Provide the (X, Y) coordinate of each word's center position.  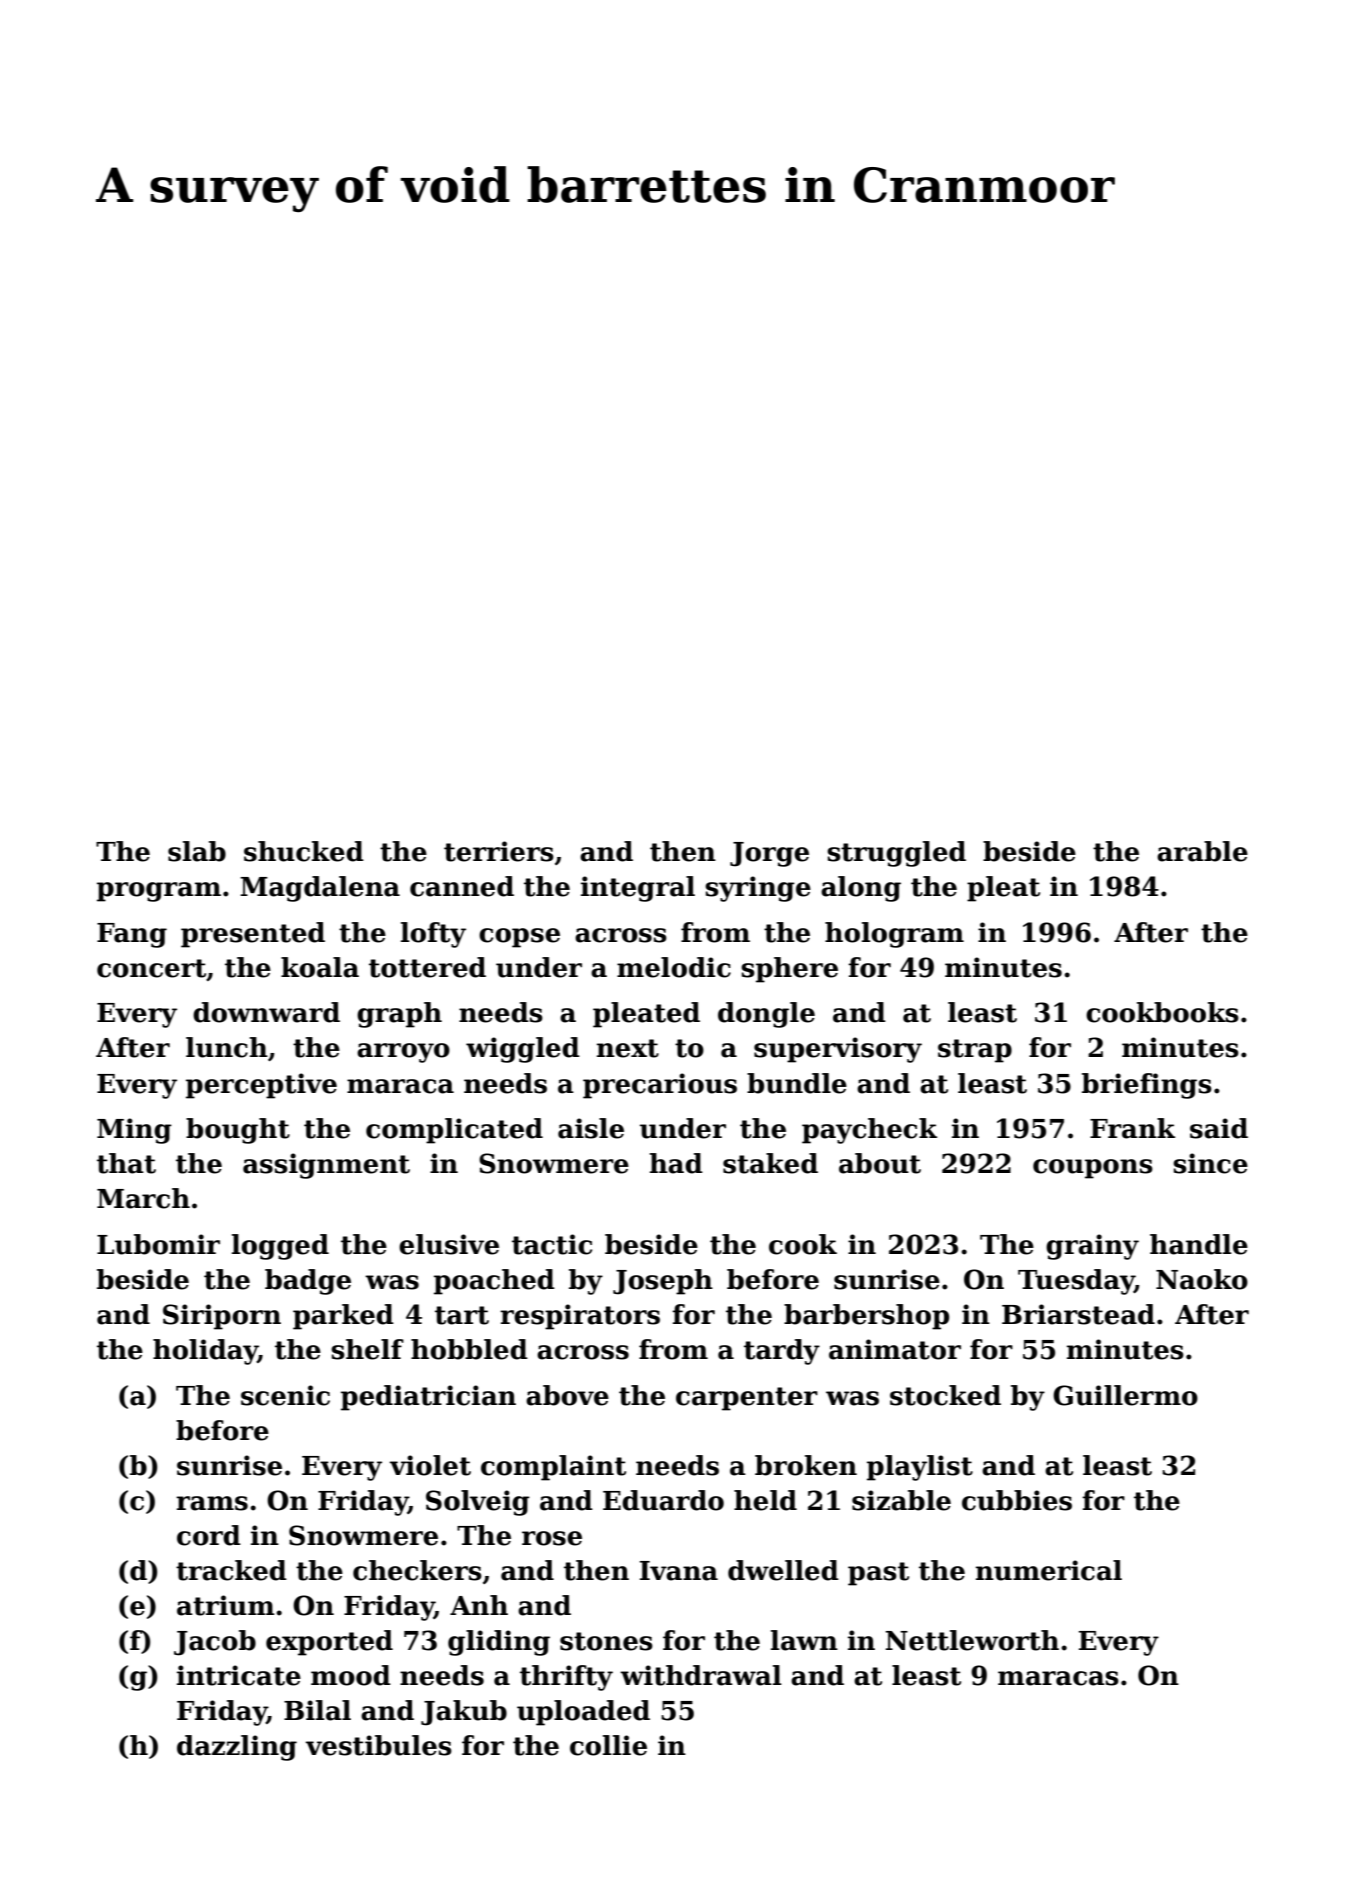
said (1219, 1128)
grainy (1092, 1247)
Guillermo (1125, 1395)
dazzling (237, 1748)
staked (770, 1163)
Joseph (663, 1282)
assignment (326, 1166)
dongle (766, 1015)
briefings (1147, 1086)
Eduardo (663, 1500)
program (159, 892)
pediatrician (428, 1398)
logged (280, 1247)
